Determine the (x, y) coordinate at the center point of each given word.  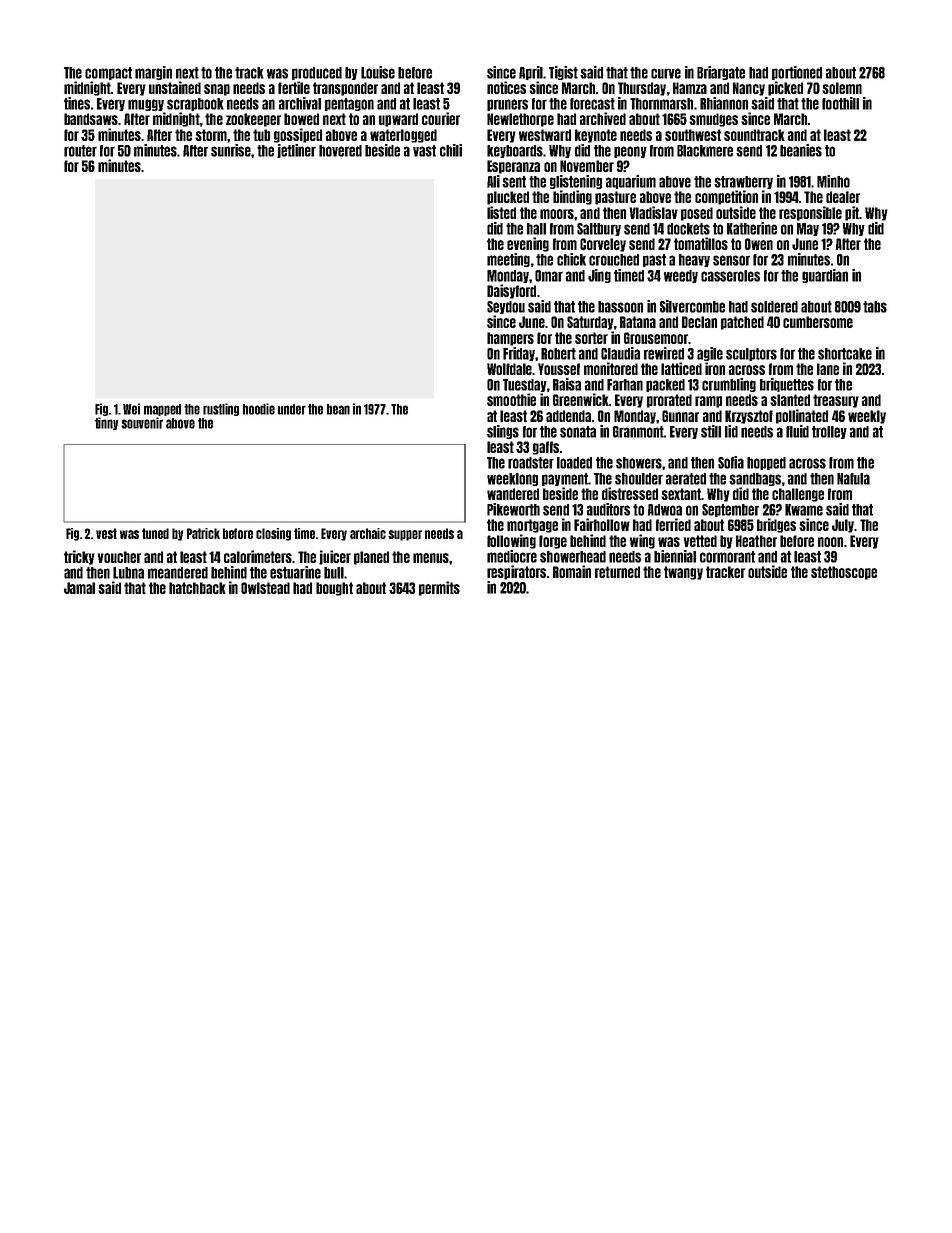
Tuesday (525, 385)
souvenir (142, 423)
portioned (797, 73)
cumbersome (818, 322)
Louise (378, 72)
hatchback (197, 588)
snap (217, 90)
